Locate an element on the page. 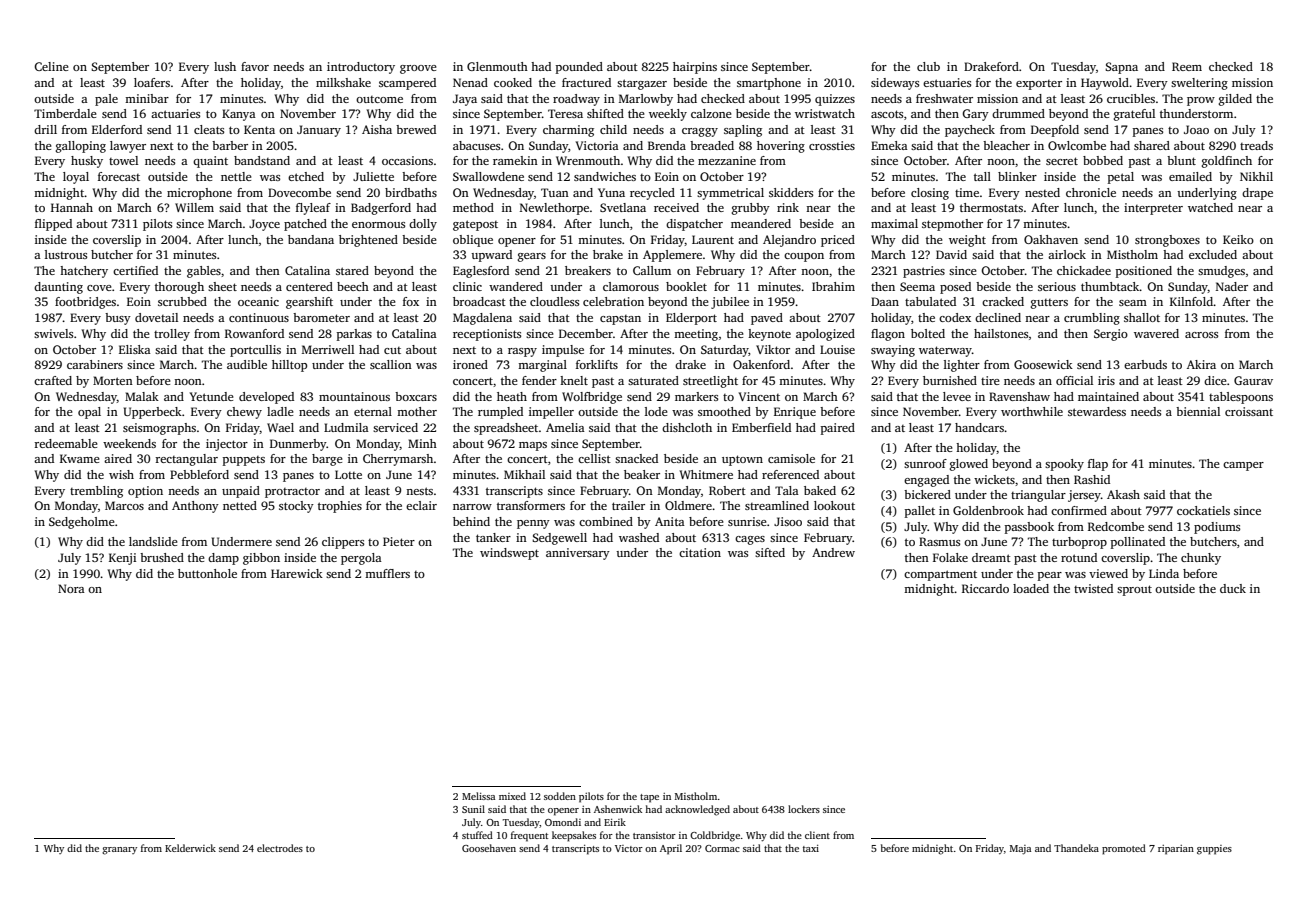 The image size is (1308, 924). strongboxes is located at coordinates (1167, 241).
